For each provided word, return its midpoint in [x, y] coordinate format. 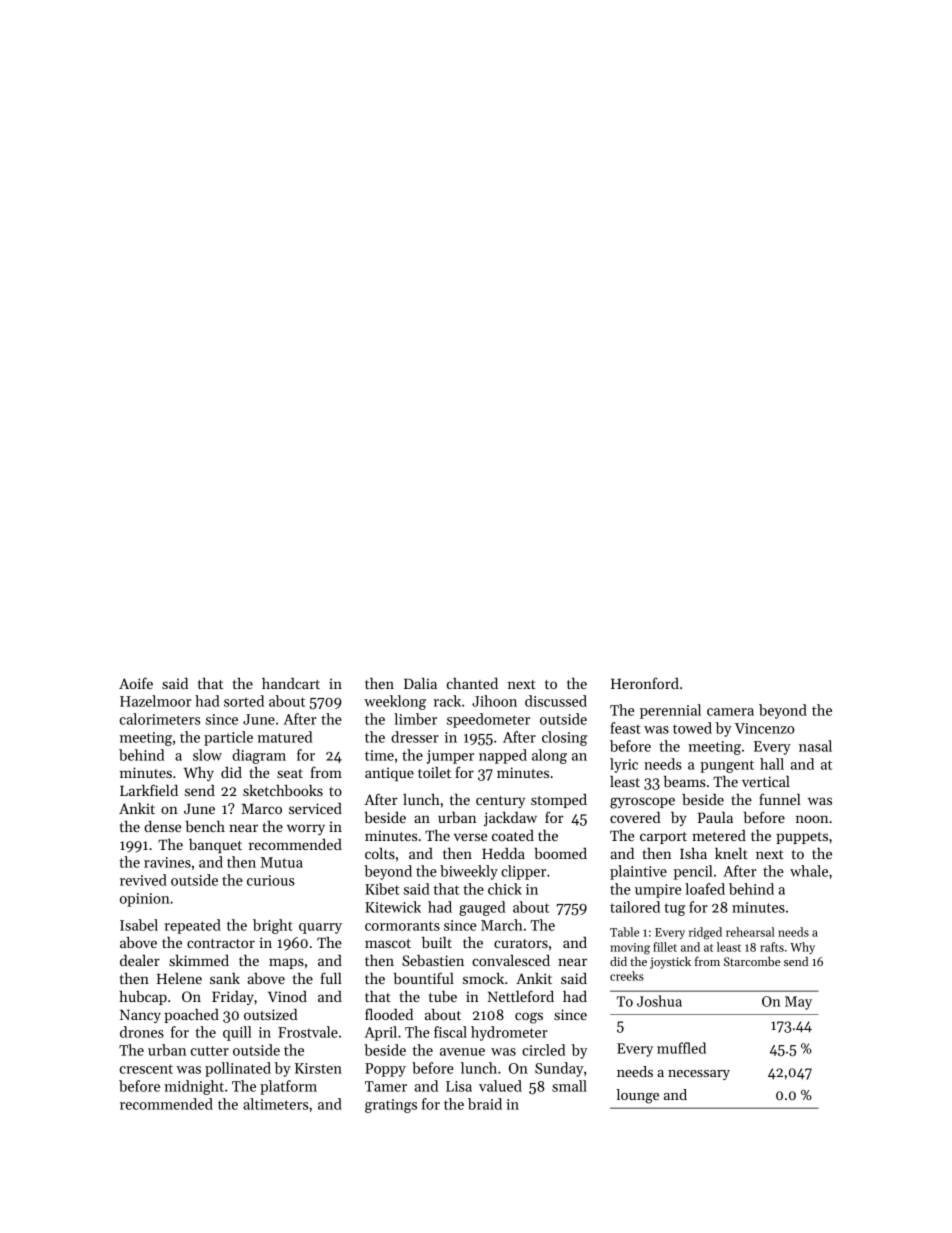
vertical [766, 781]
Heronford [645, 683]
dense [162, 826]
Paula [715, 817]
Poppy [385, 1070]
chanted [472, 683]
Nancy [140, 1016]
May [798, 1003]
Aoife [136, 683]
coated [513, 835]
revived [143, 880]
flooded [389, 1014]
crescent [146, 1069]
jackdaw [510, 819]
